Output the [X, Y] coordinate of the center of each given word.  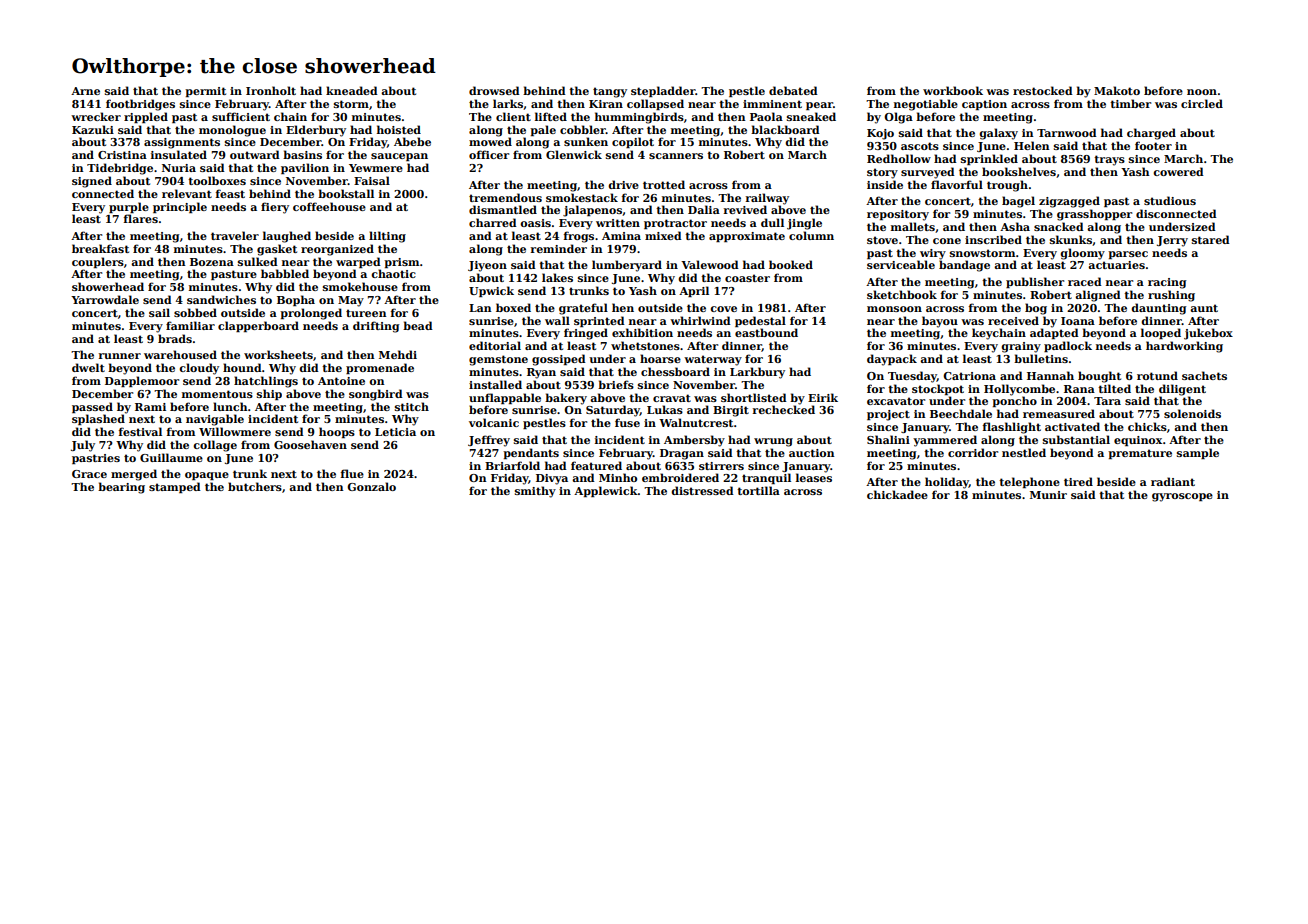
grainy [1021, 347]
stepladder [663, 91]
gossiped [559, 360]
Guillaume [171, 457]
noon [1202, 92]
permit [205, 92]
